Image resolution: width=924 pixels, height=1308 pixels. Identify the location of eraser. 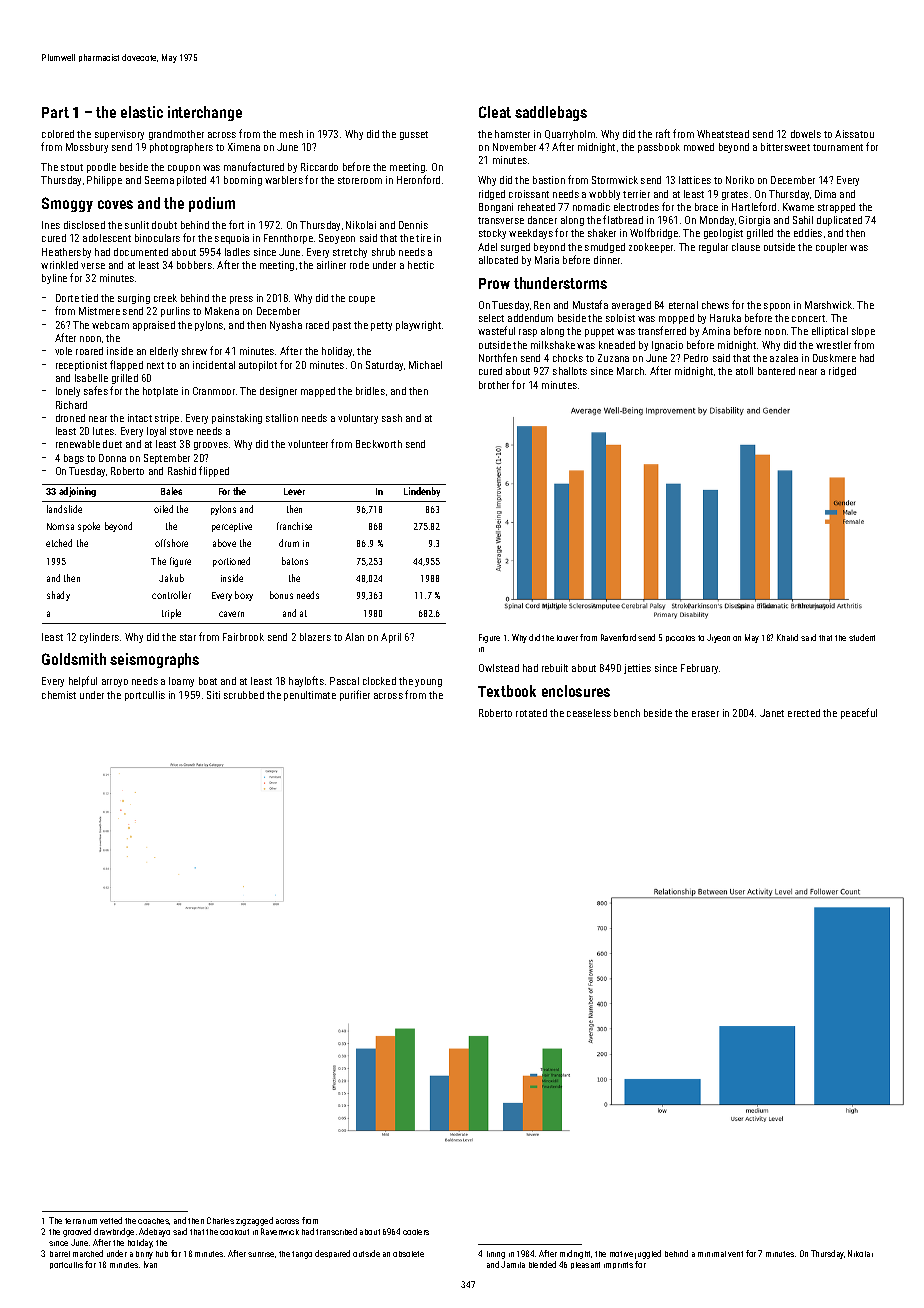
(705, 714).
